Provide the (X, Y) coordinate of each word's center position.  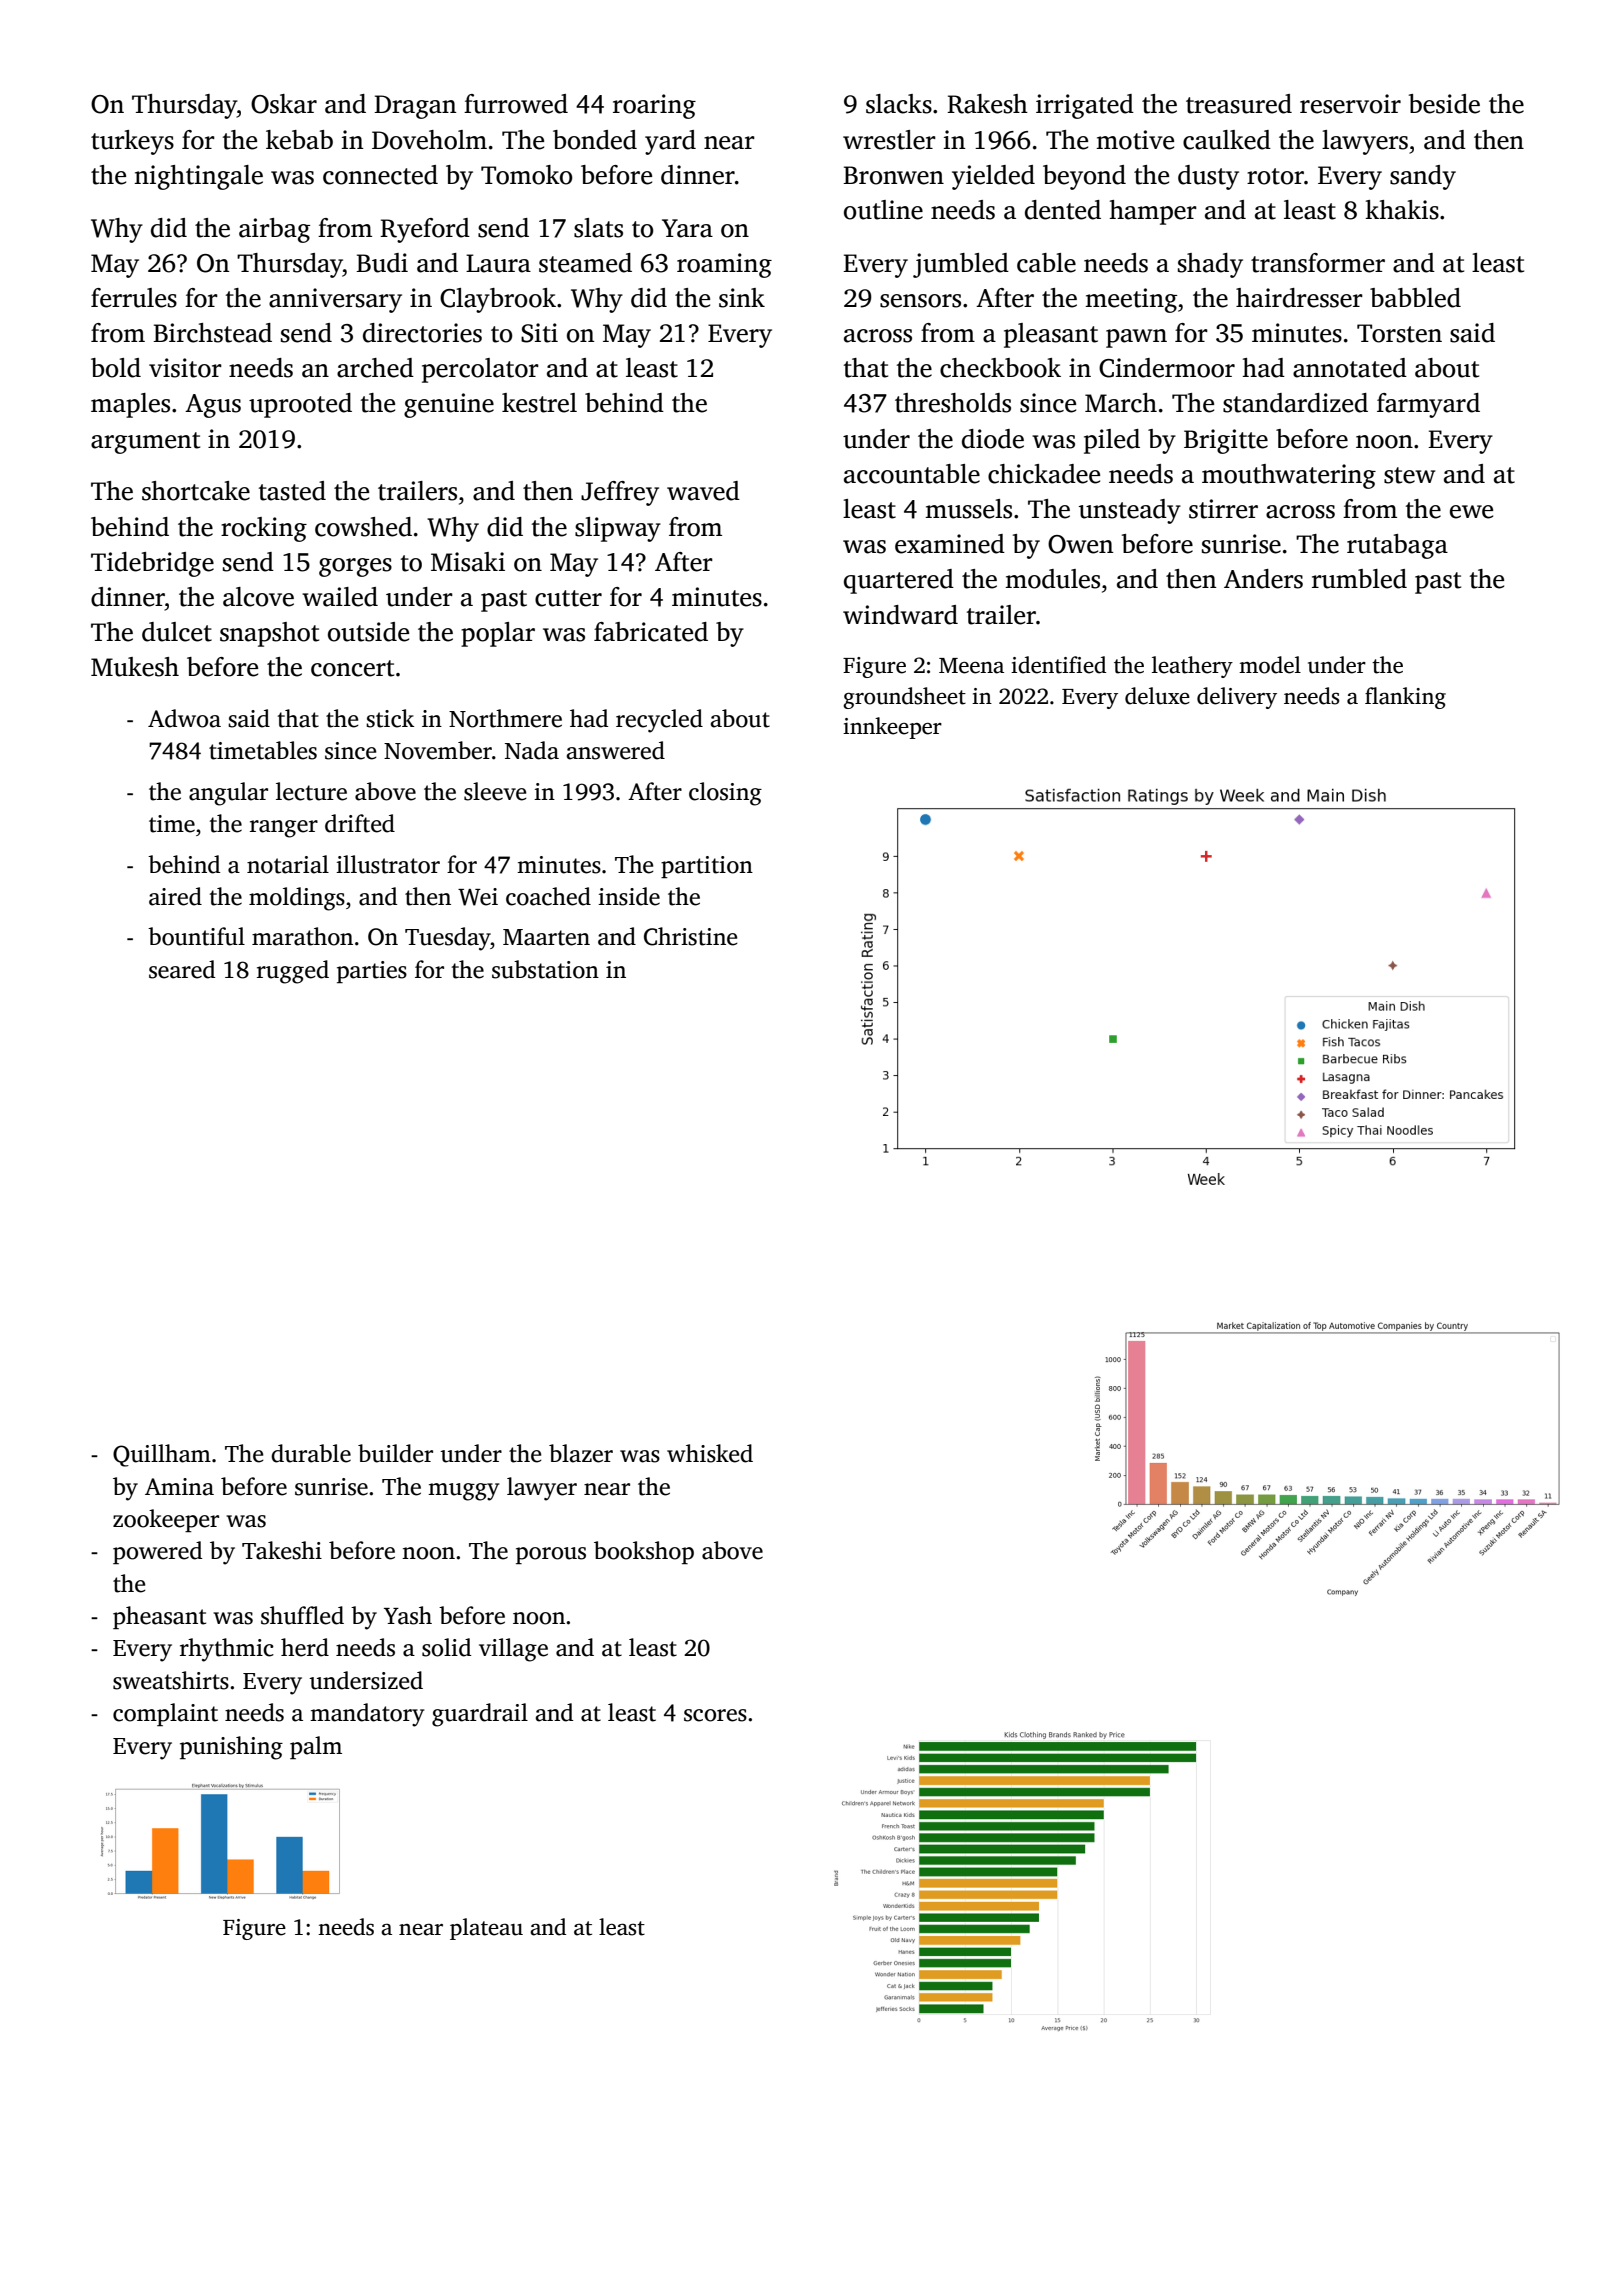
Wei (478, 897)
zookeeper (166, 1520)
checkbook (1000, 368)
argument (145, 443)
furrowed (516, 104)
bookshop (644, 1552)
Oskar (284, 104)
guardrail (480, 1715)
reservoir (1350, 104)
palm (316, 1747)
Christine (691, 936)
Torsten (1399, 333)
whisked (710, 1453)
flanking (1405, 698)
